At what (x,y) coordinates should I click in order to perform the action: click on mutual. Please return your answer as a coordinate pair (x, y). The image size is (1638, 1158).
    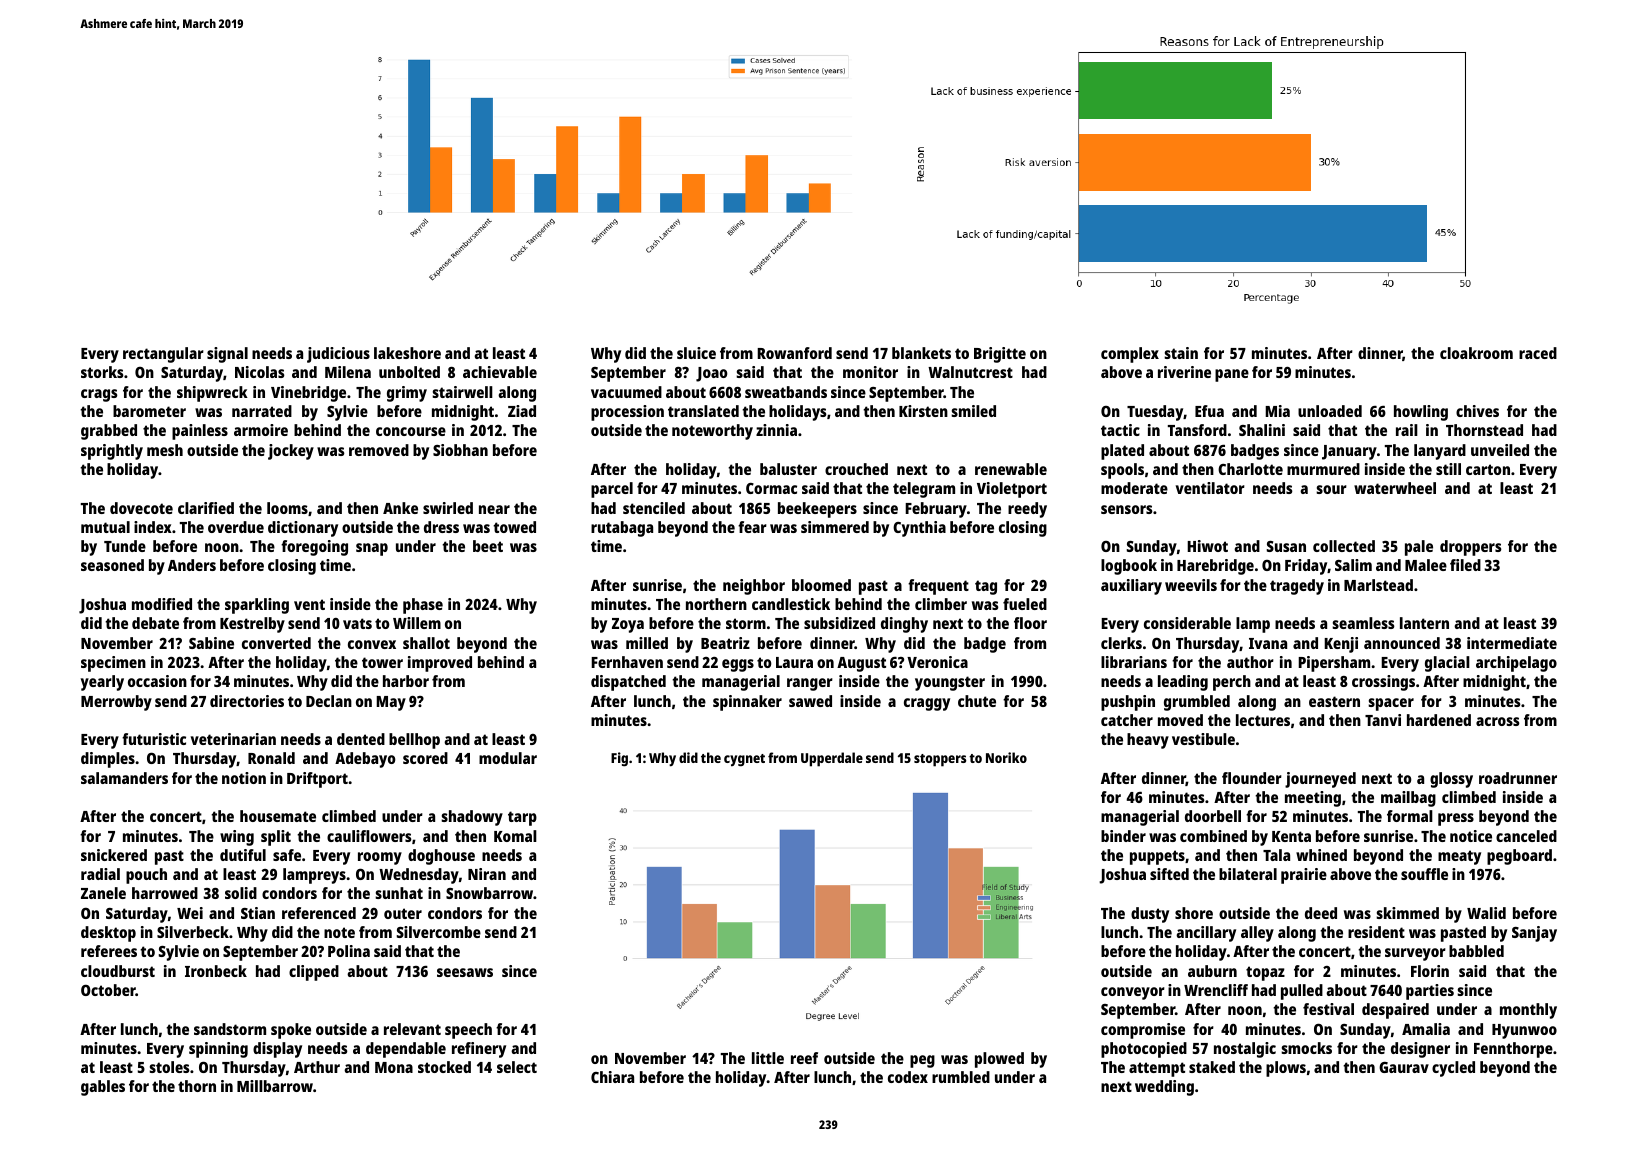
    Looking at the image, I should click on (105, 527).
